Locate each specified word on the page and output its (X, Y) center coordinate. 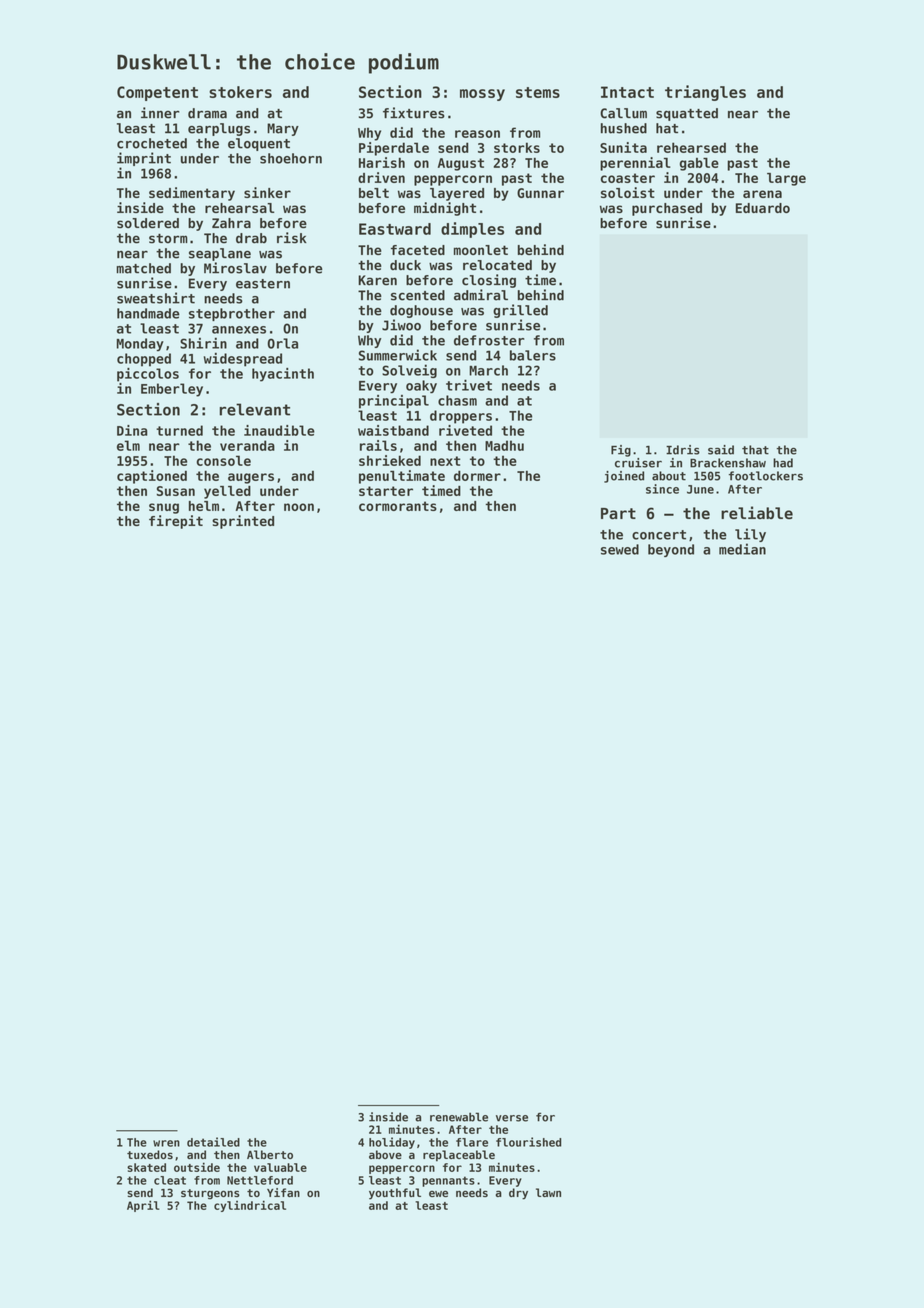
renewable (459, 1117)
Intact (627, 92)
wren (166, 1143)
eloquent (259, 144)
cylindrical (250, 1206)
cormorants (398, 506)
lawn (548, 1192)
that (755, 450)
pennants (448, 1181)
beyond (671, 550)
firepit (176, 522)
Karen (377, 280)
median (742, 549)
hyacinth (283, 375)
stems (538, 92)
